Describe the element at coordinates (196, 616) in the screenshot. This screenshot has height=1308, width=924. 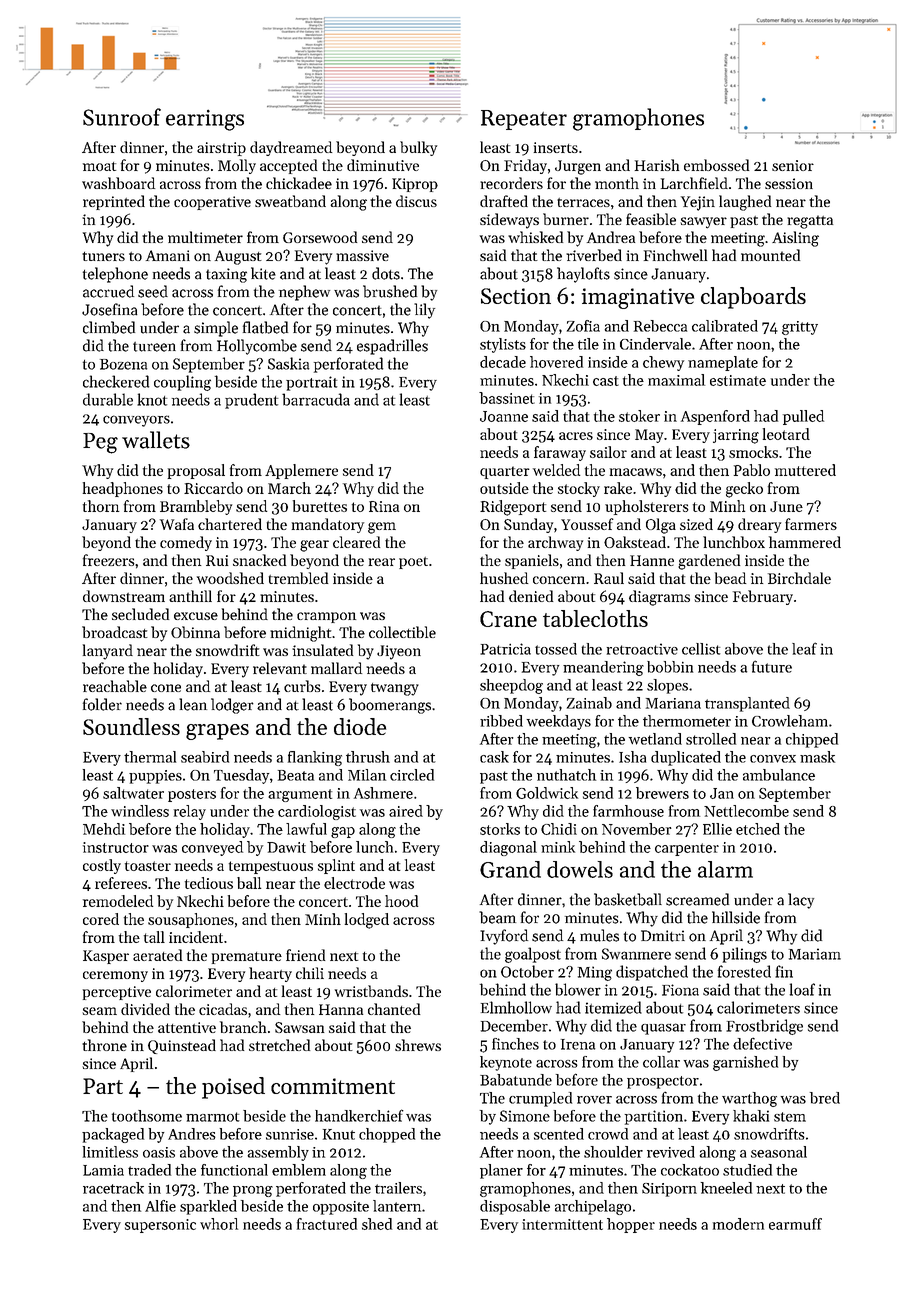
I see `excuse` at that location.
